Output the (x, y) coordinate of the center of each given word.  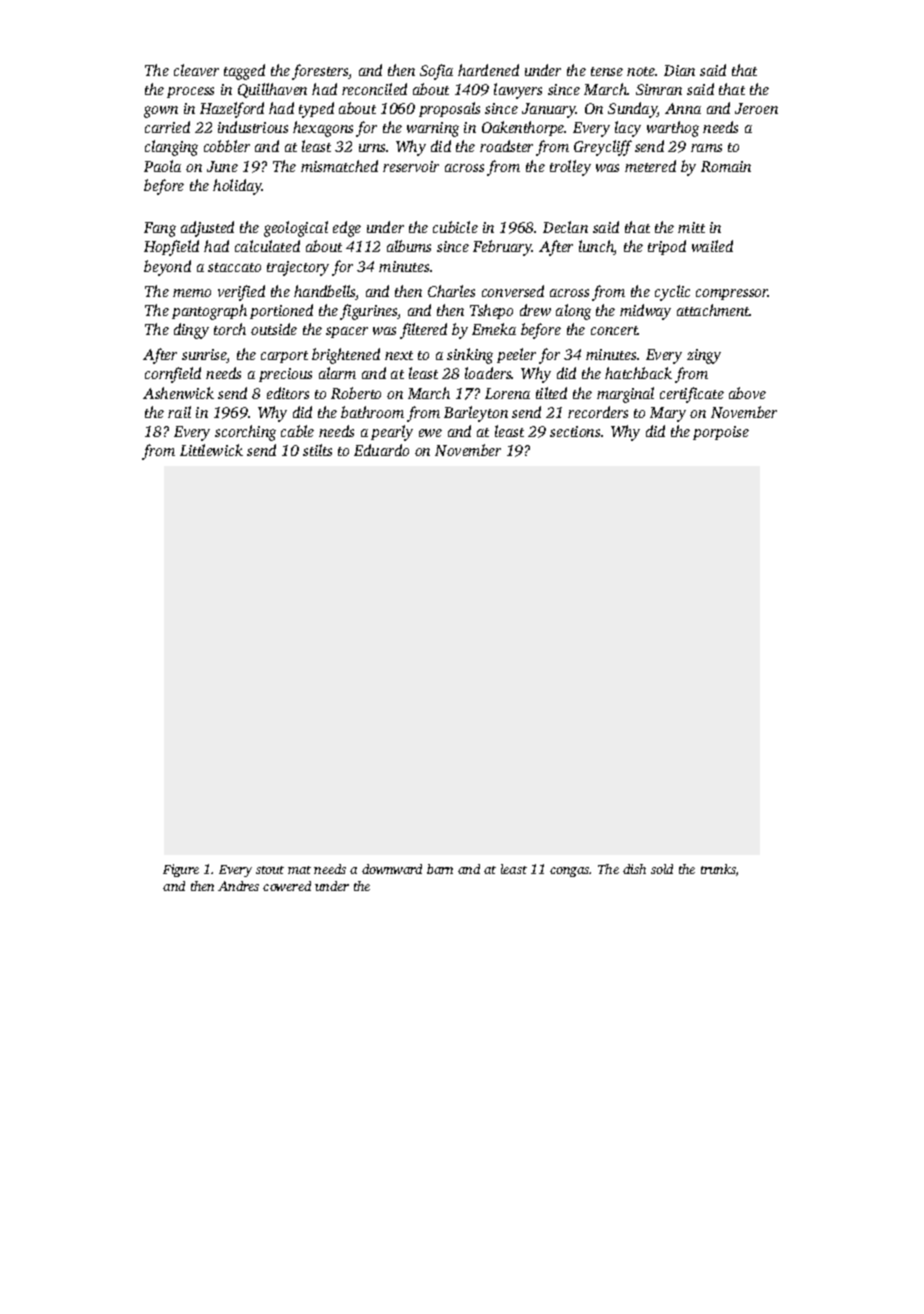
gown (161, 112)
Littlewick (211, 450)
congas (570, 872)
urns (372, 148)
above (747, 393)
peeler (516, 355)
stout (270, 870)
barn (440, 869)
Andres (238, 886)
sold (662, 869)
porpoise (721, 433)
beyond (167, 268)
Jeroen (756, 108)
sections (575, 431)
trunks (718, 869)
